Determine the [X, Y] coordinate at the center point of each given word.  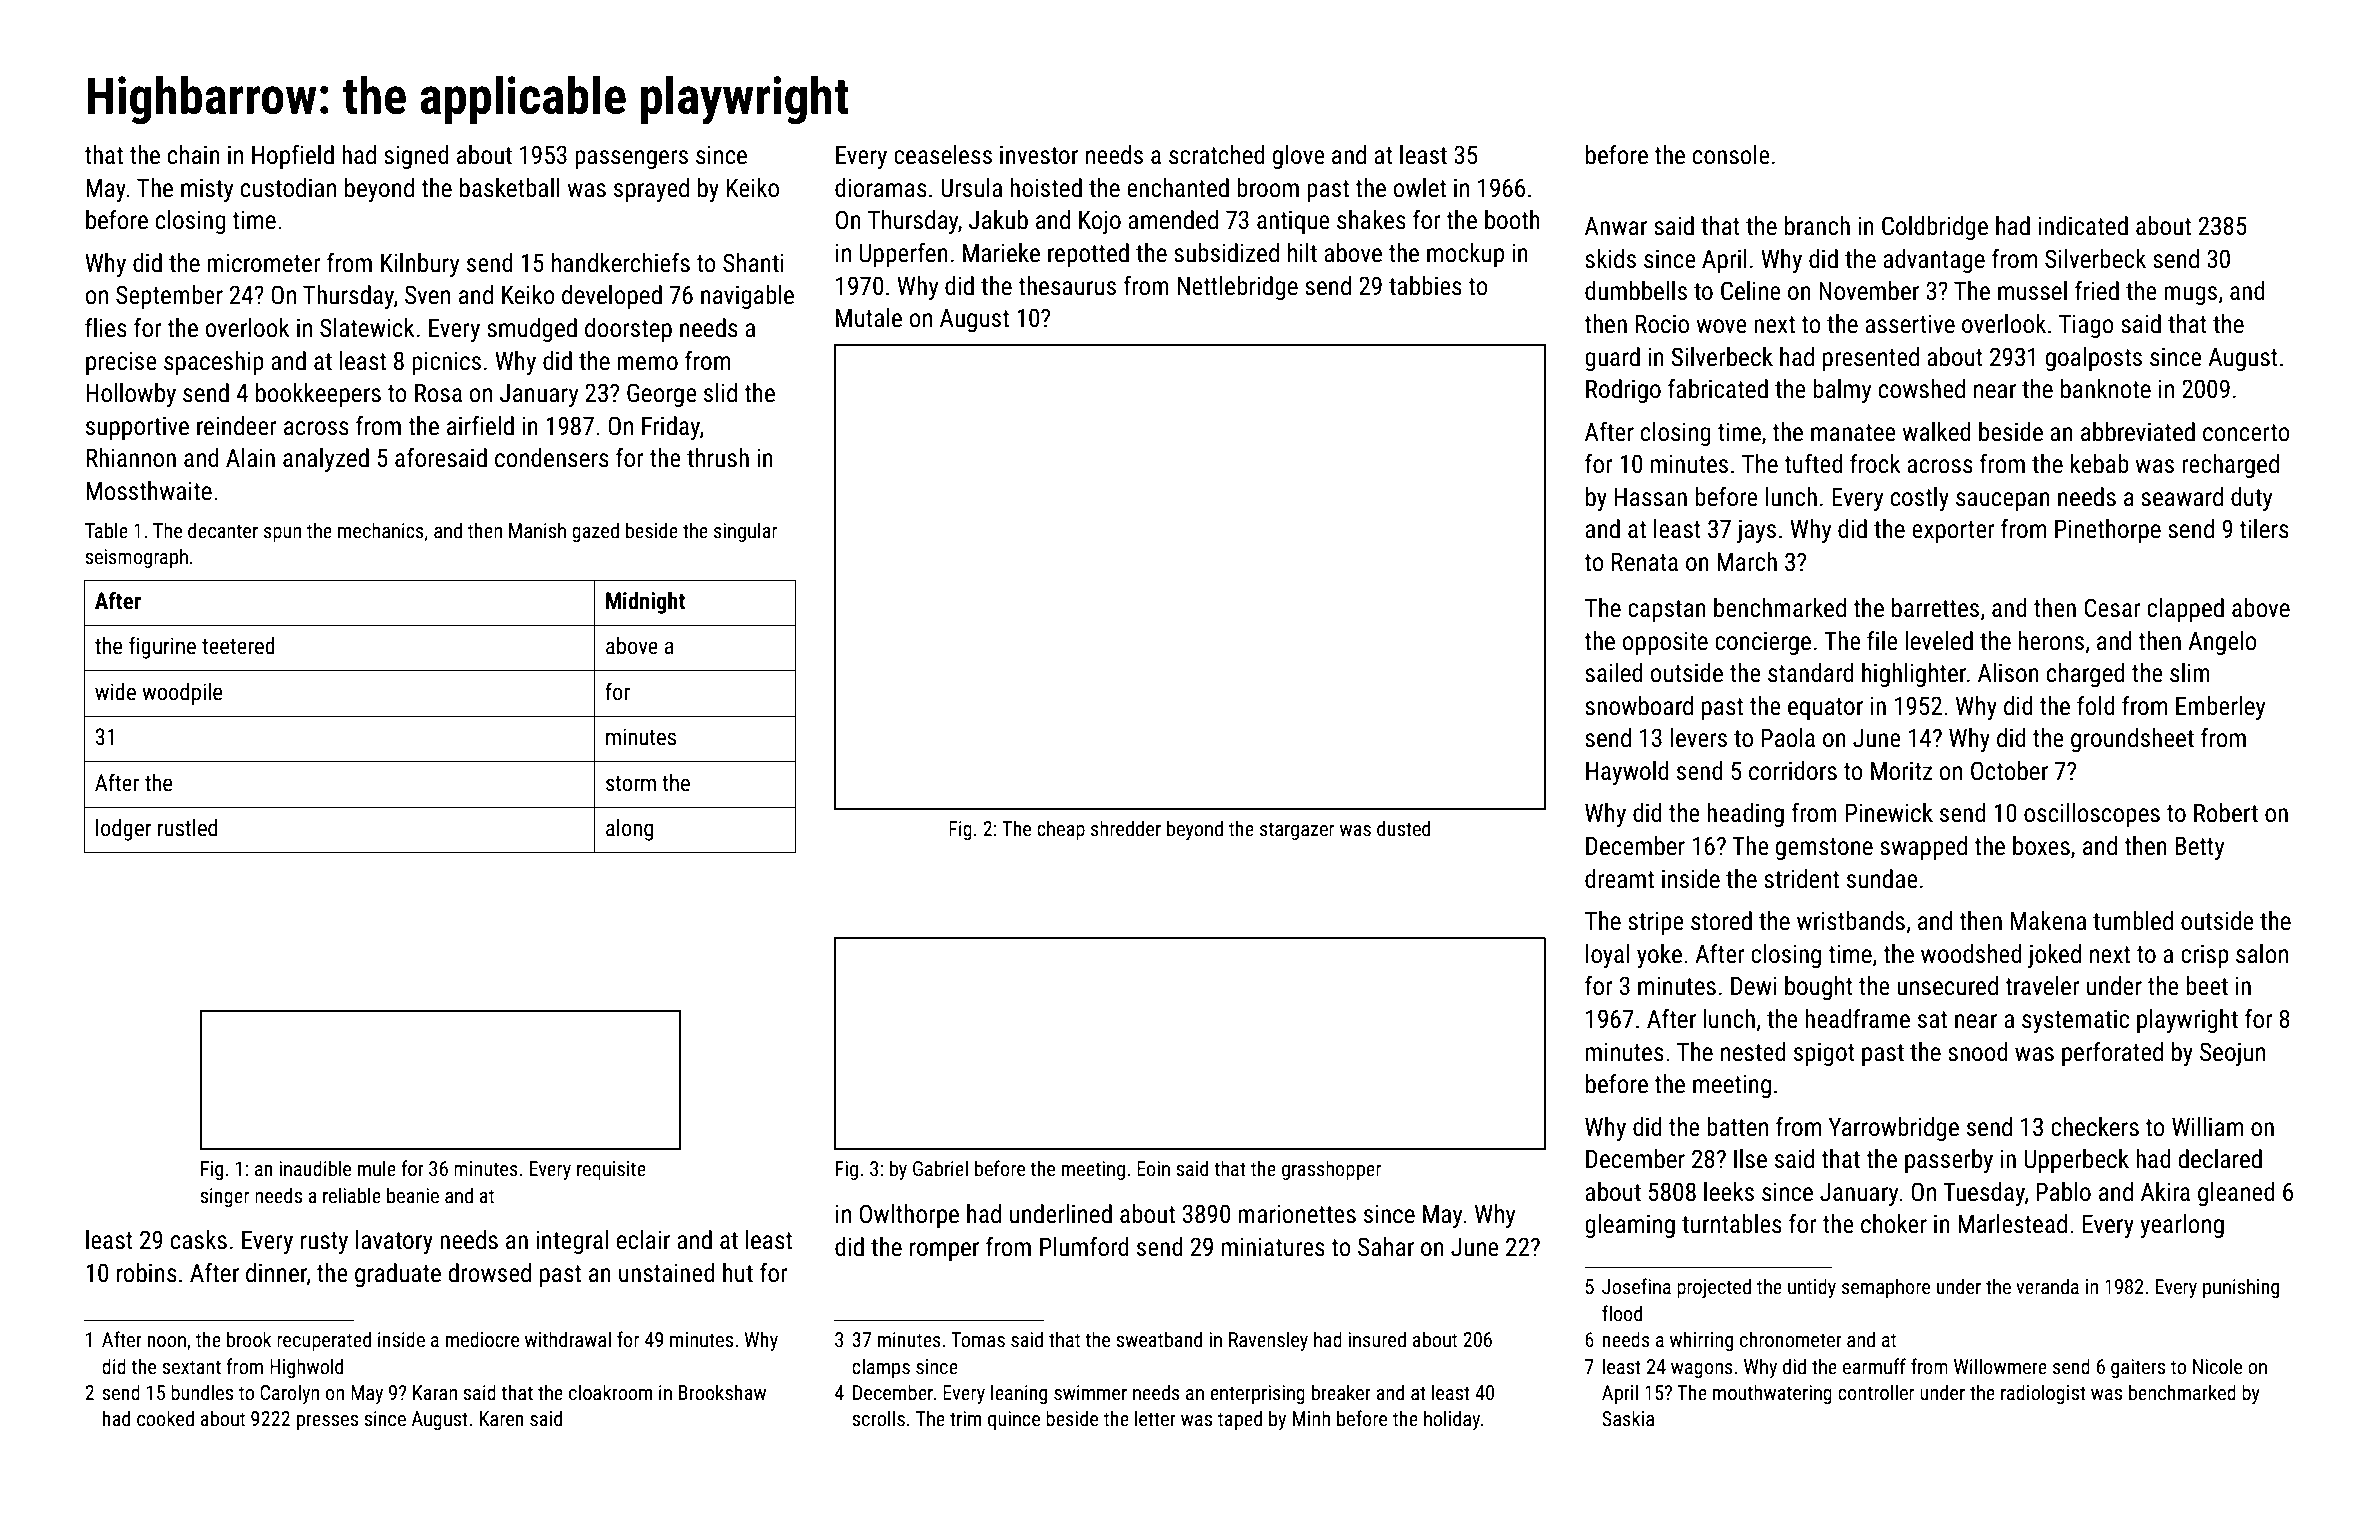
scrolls [878, 1418]
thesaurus [1067, 286]
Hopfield [293, 157]
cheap [1061, 830]
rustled [187, 828]
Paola [1788, 738]
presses [327, 1422]
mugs [2190, 295]
